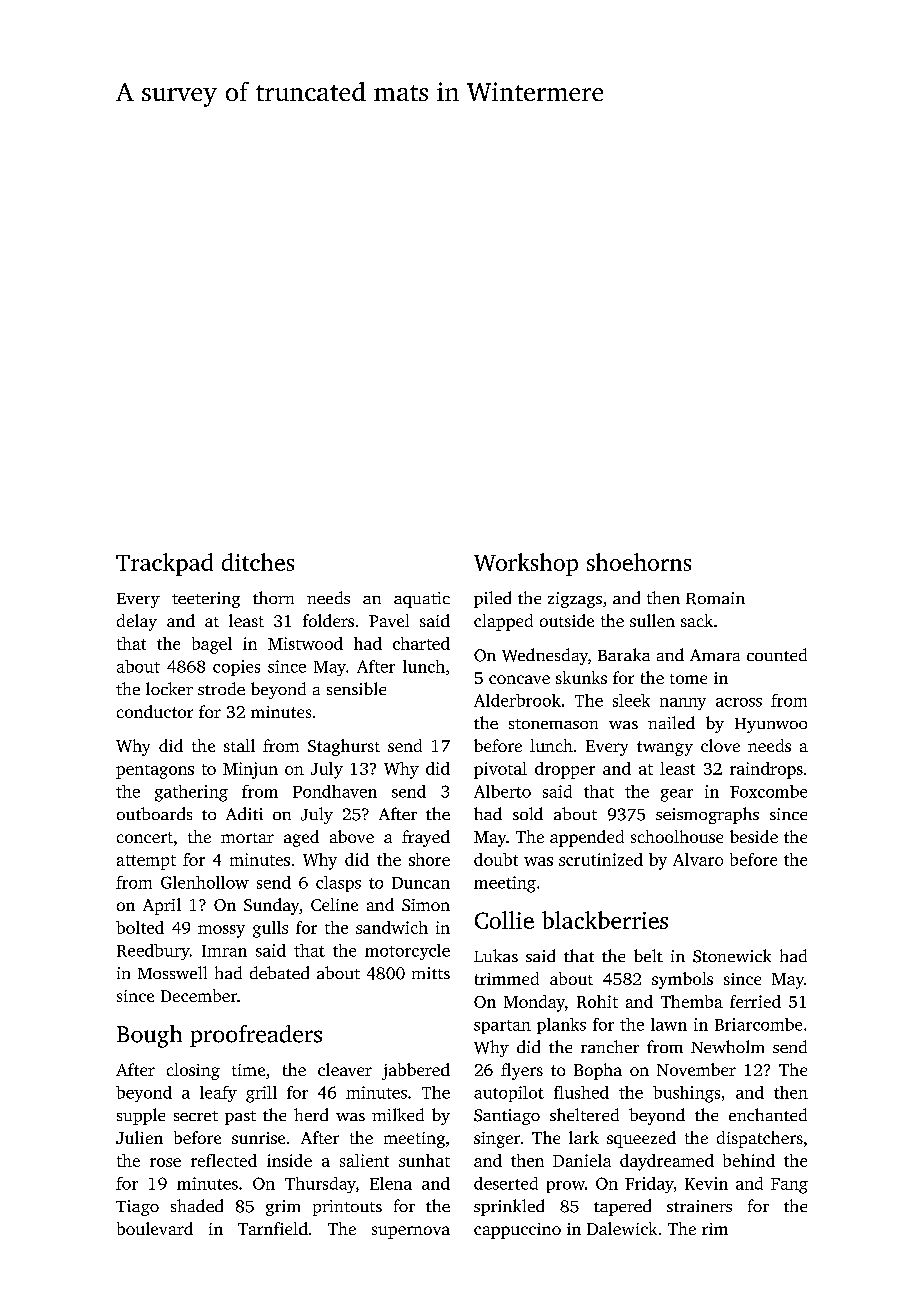  I want to click on Foxcombe, so click(768, 791).
